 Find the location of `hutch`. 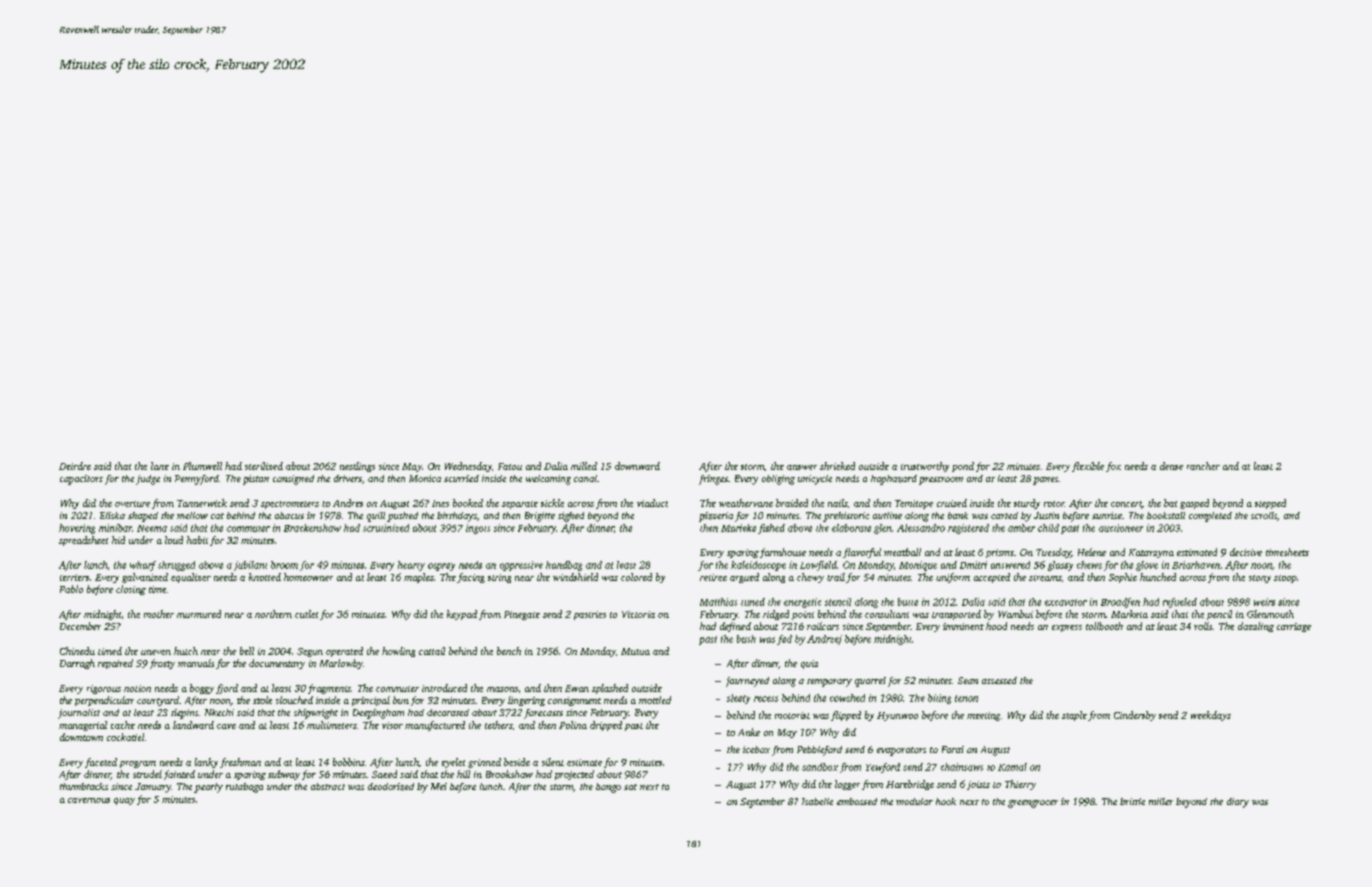

hutch is located at coordinates (186, 651).
